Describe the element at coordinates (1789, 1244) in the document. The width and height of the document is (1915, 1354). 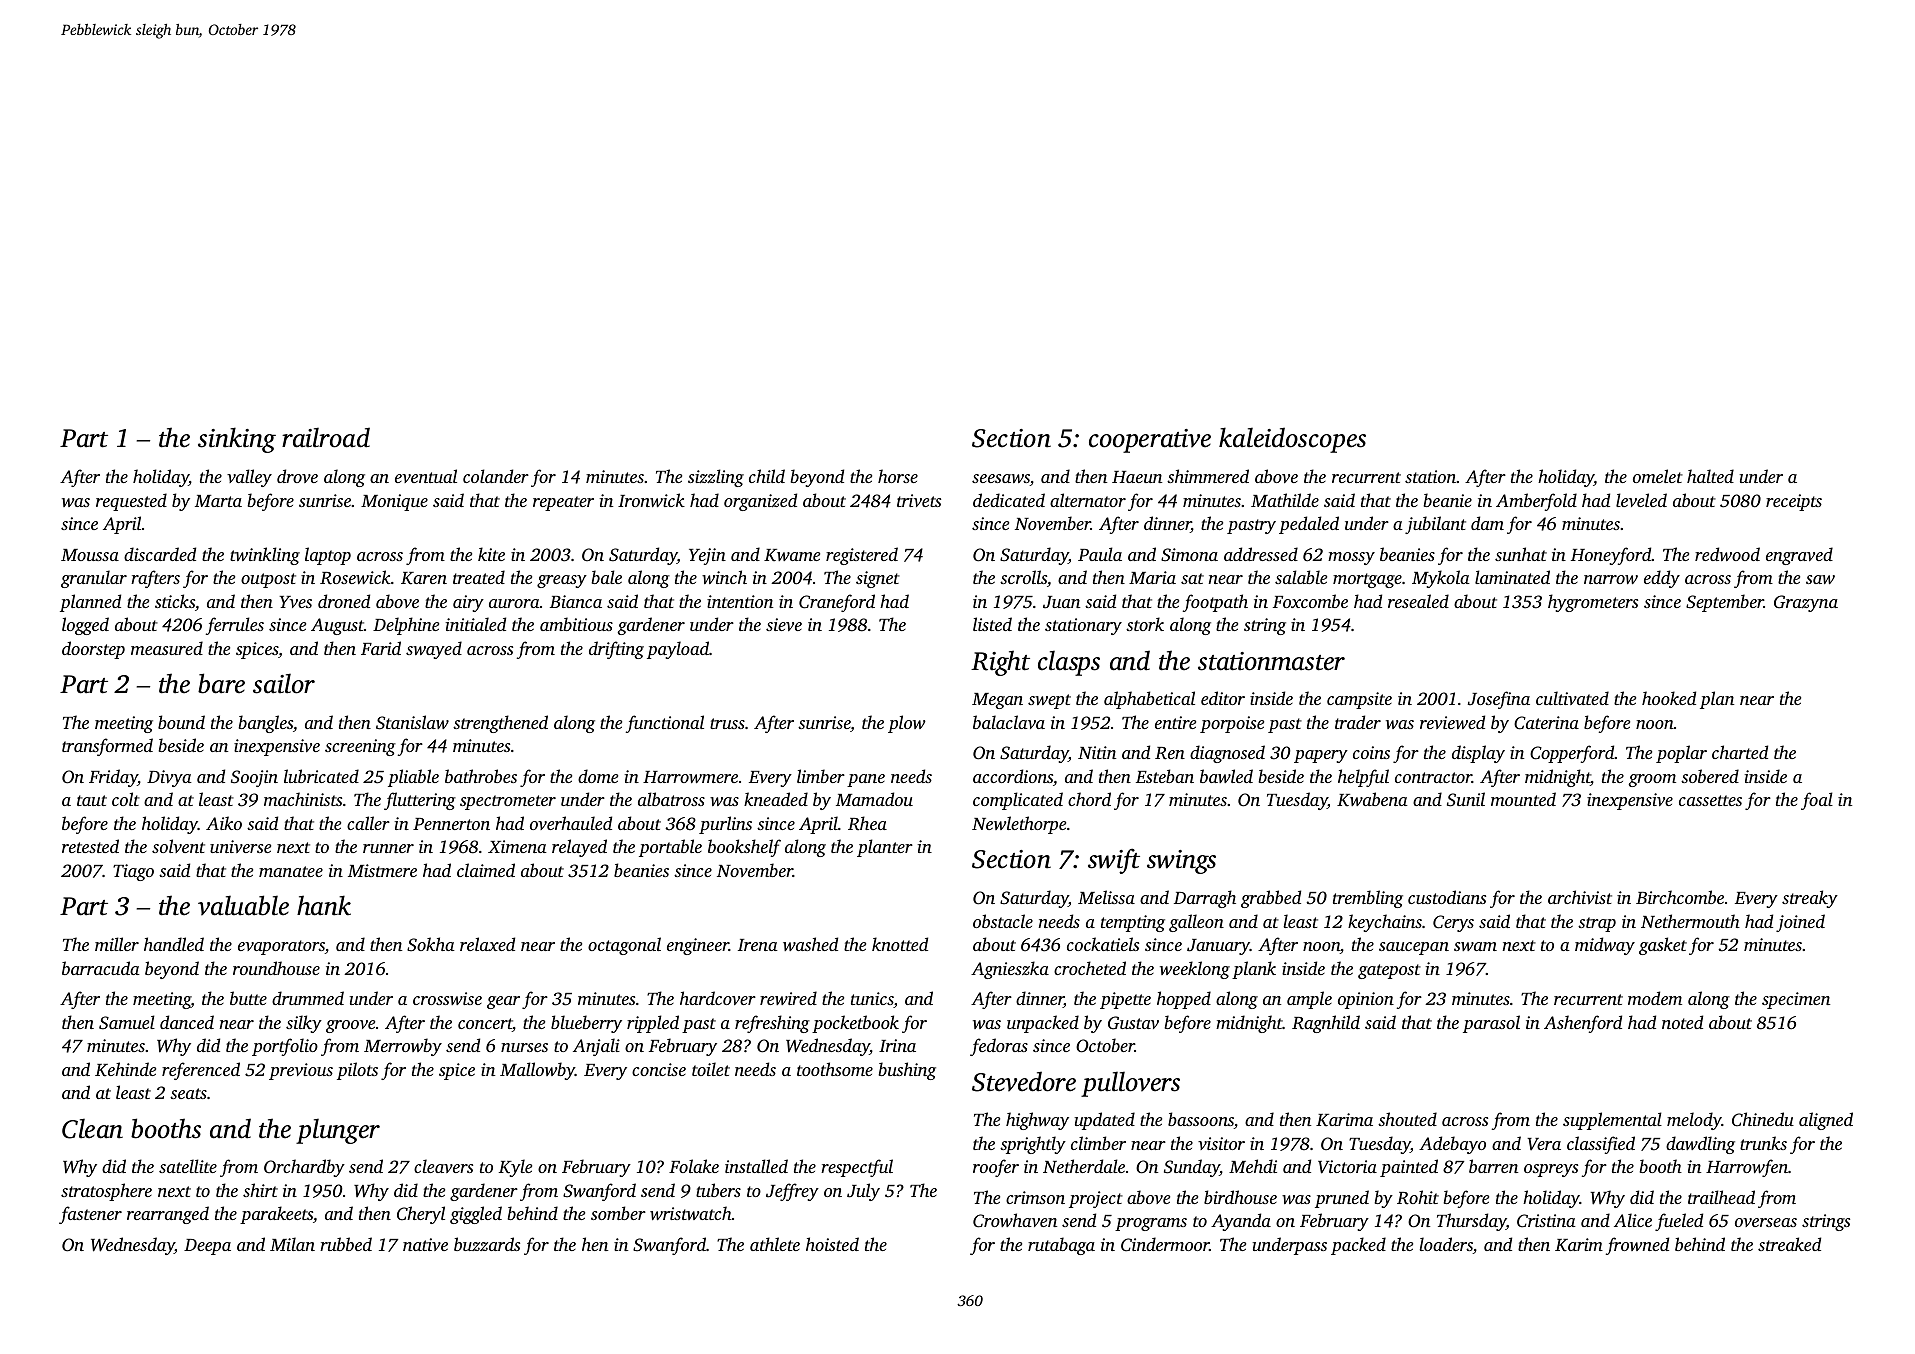
I see `streaked` at that location.
